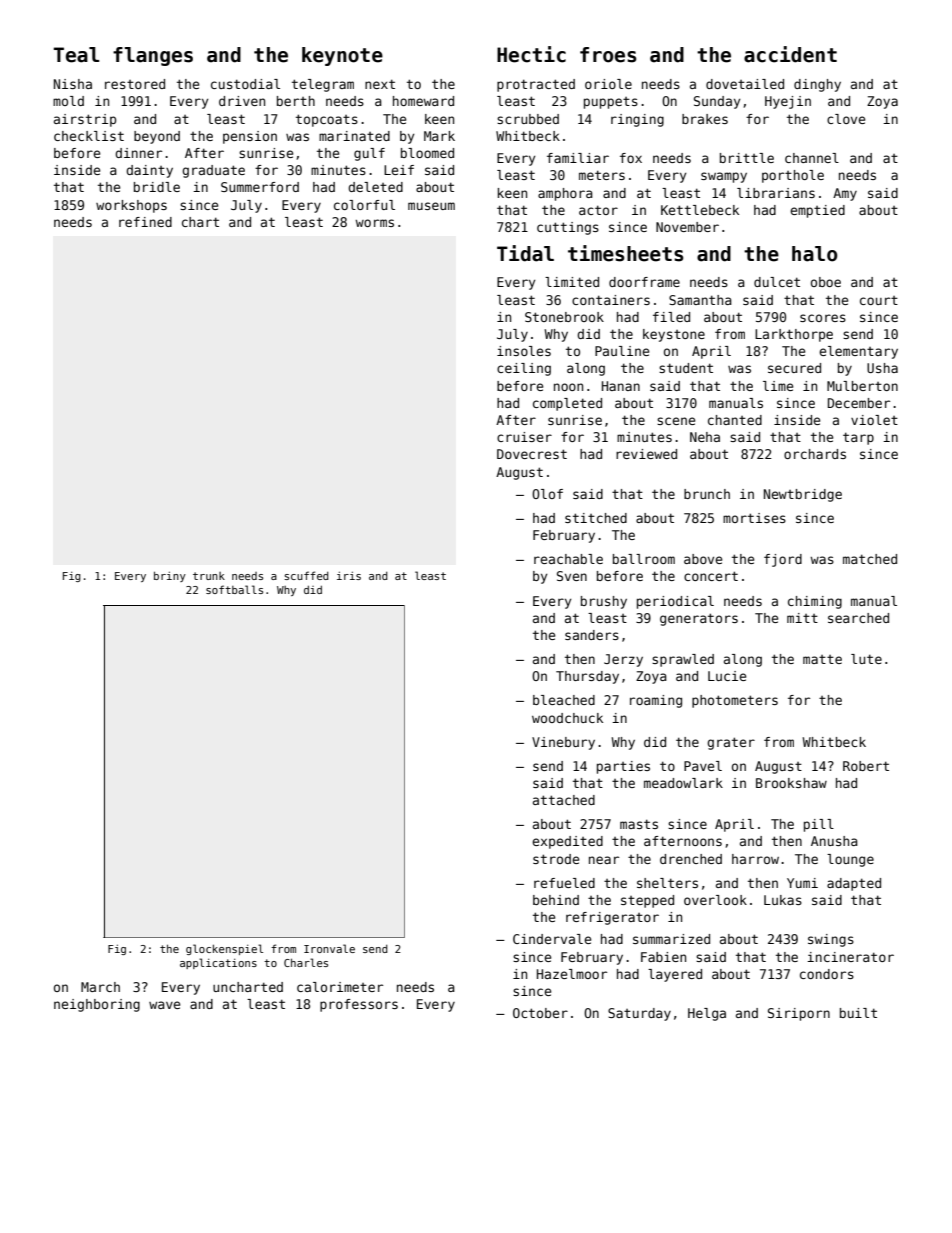 The width and height of the screenshot is (952, 1233). I want to click on attached, so click(564, 800).
